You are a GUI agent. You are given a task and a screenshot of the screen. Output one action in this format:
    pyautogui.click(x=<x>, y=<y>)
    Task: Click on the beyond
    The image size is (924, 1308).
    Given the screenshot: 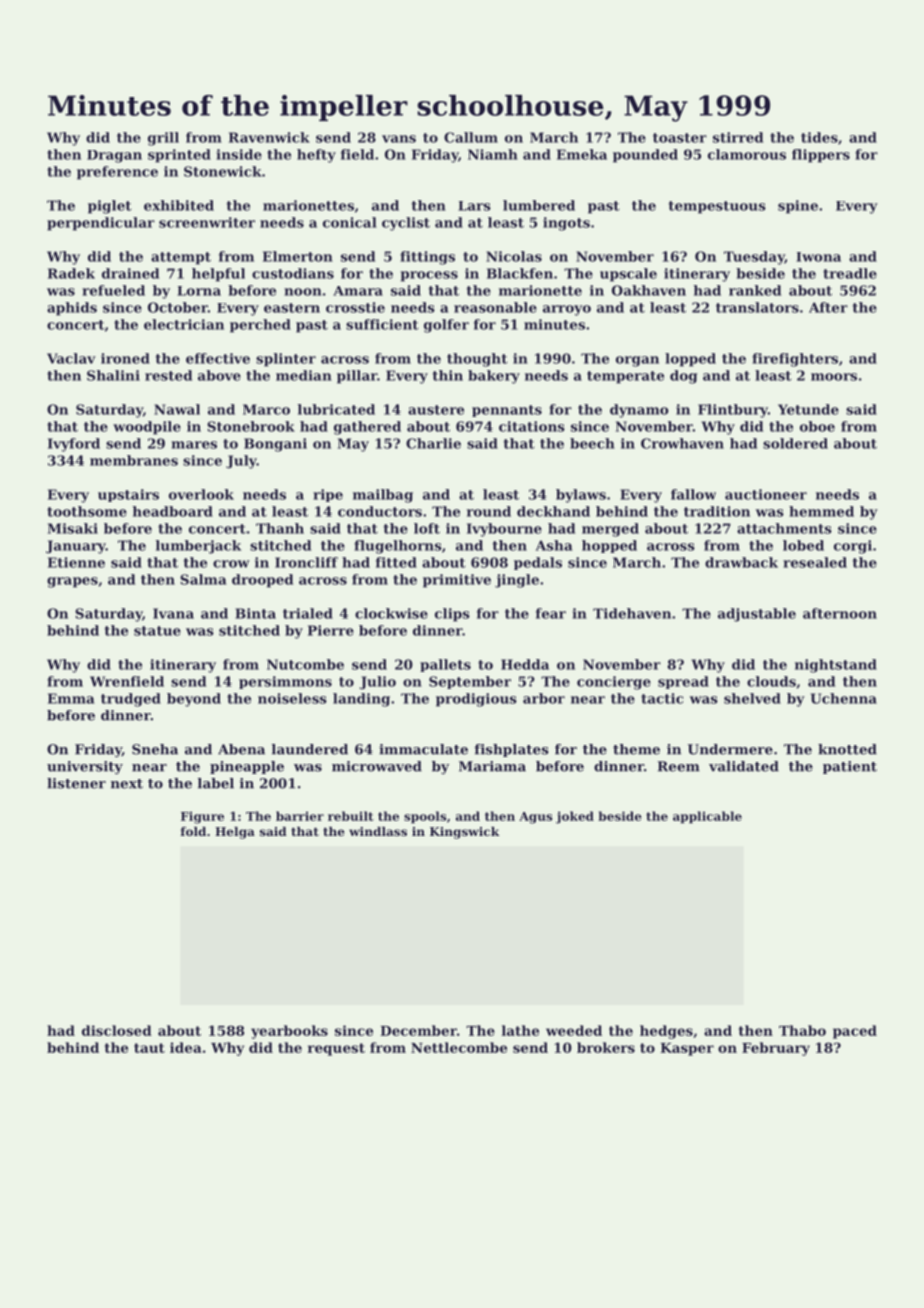 What is the action you would take?
    pyautogui.click(x=194, y=700)
